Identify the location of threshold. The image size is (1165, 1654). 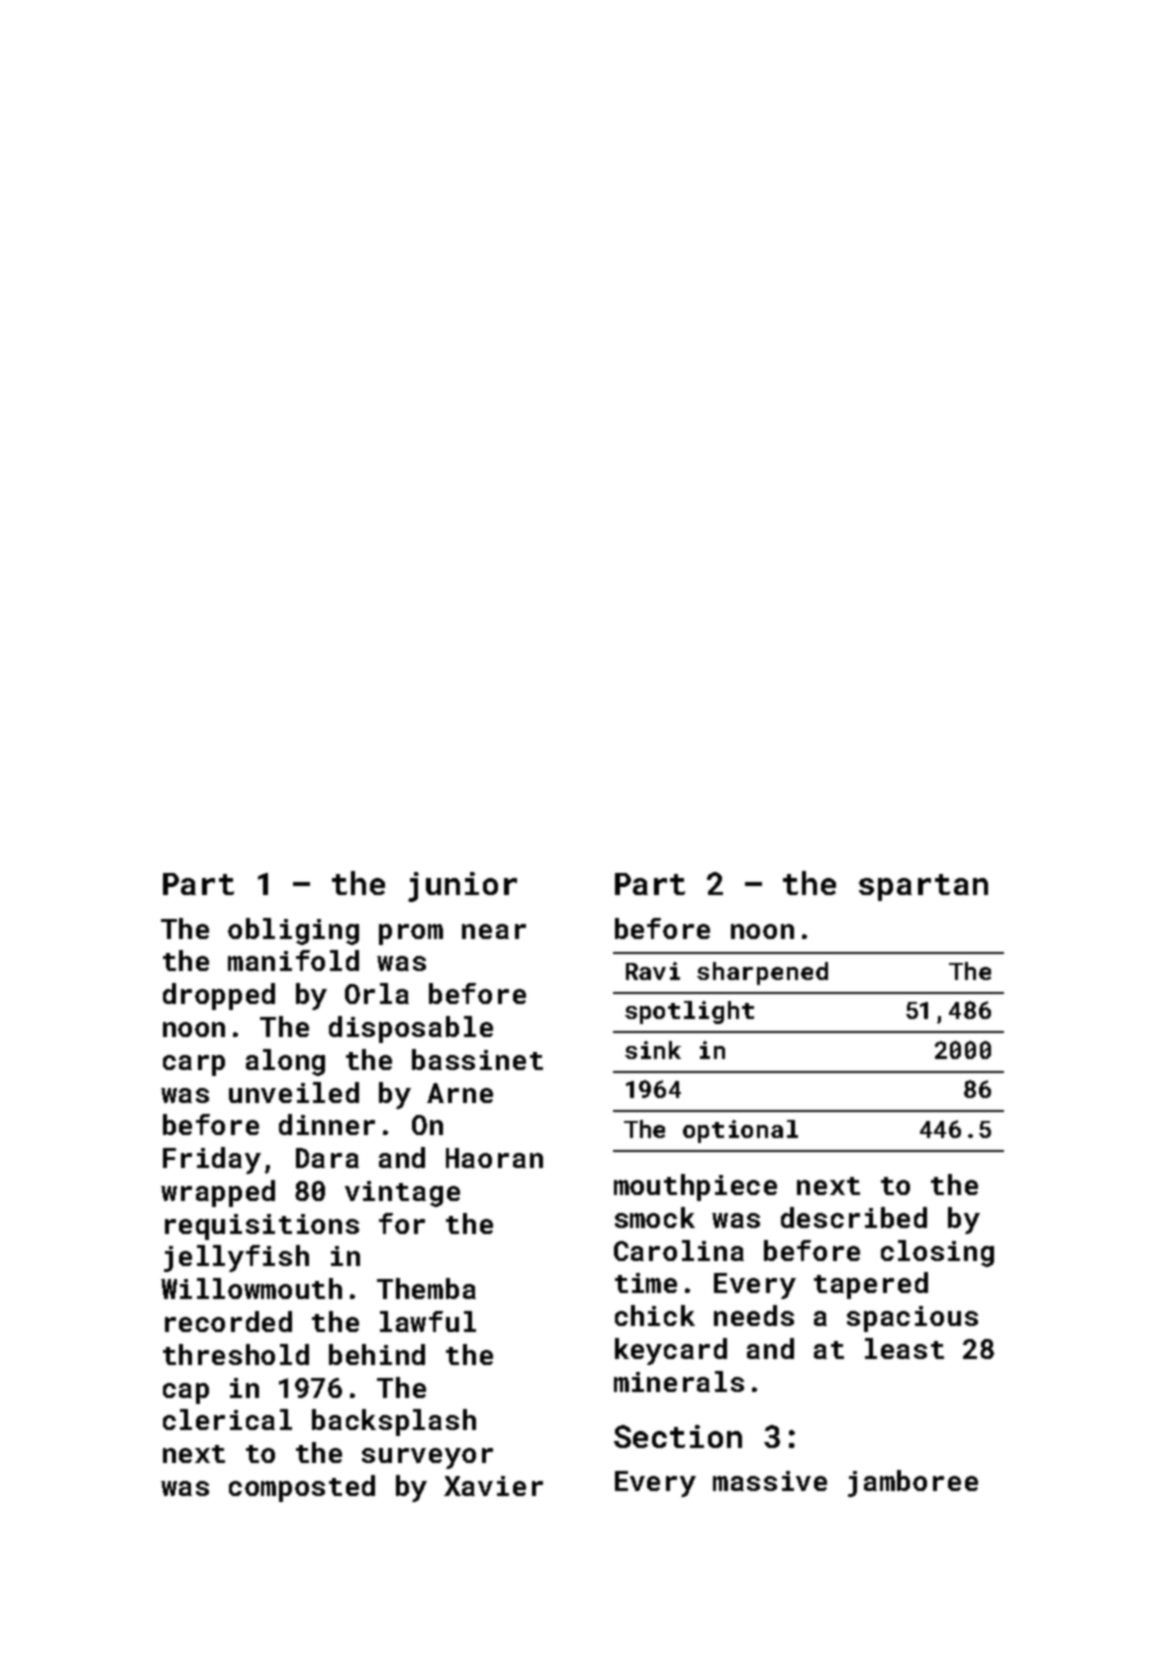
(236, 1354).
